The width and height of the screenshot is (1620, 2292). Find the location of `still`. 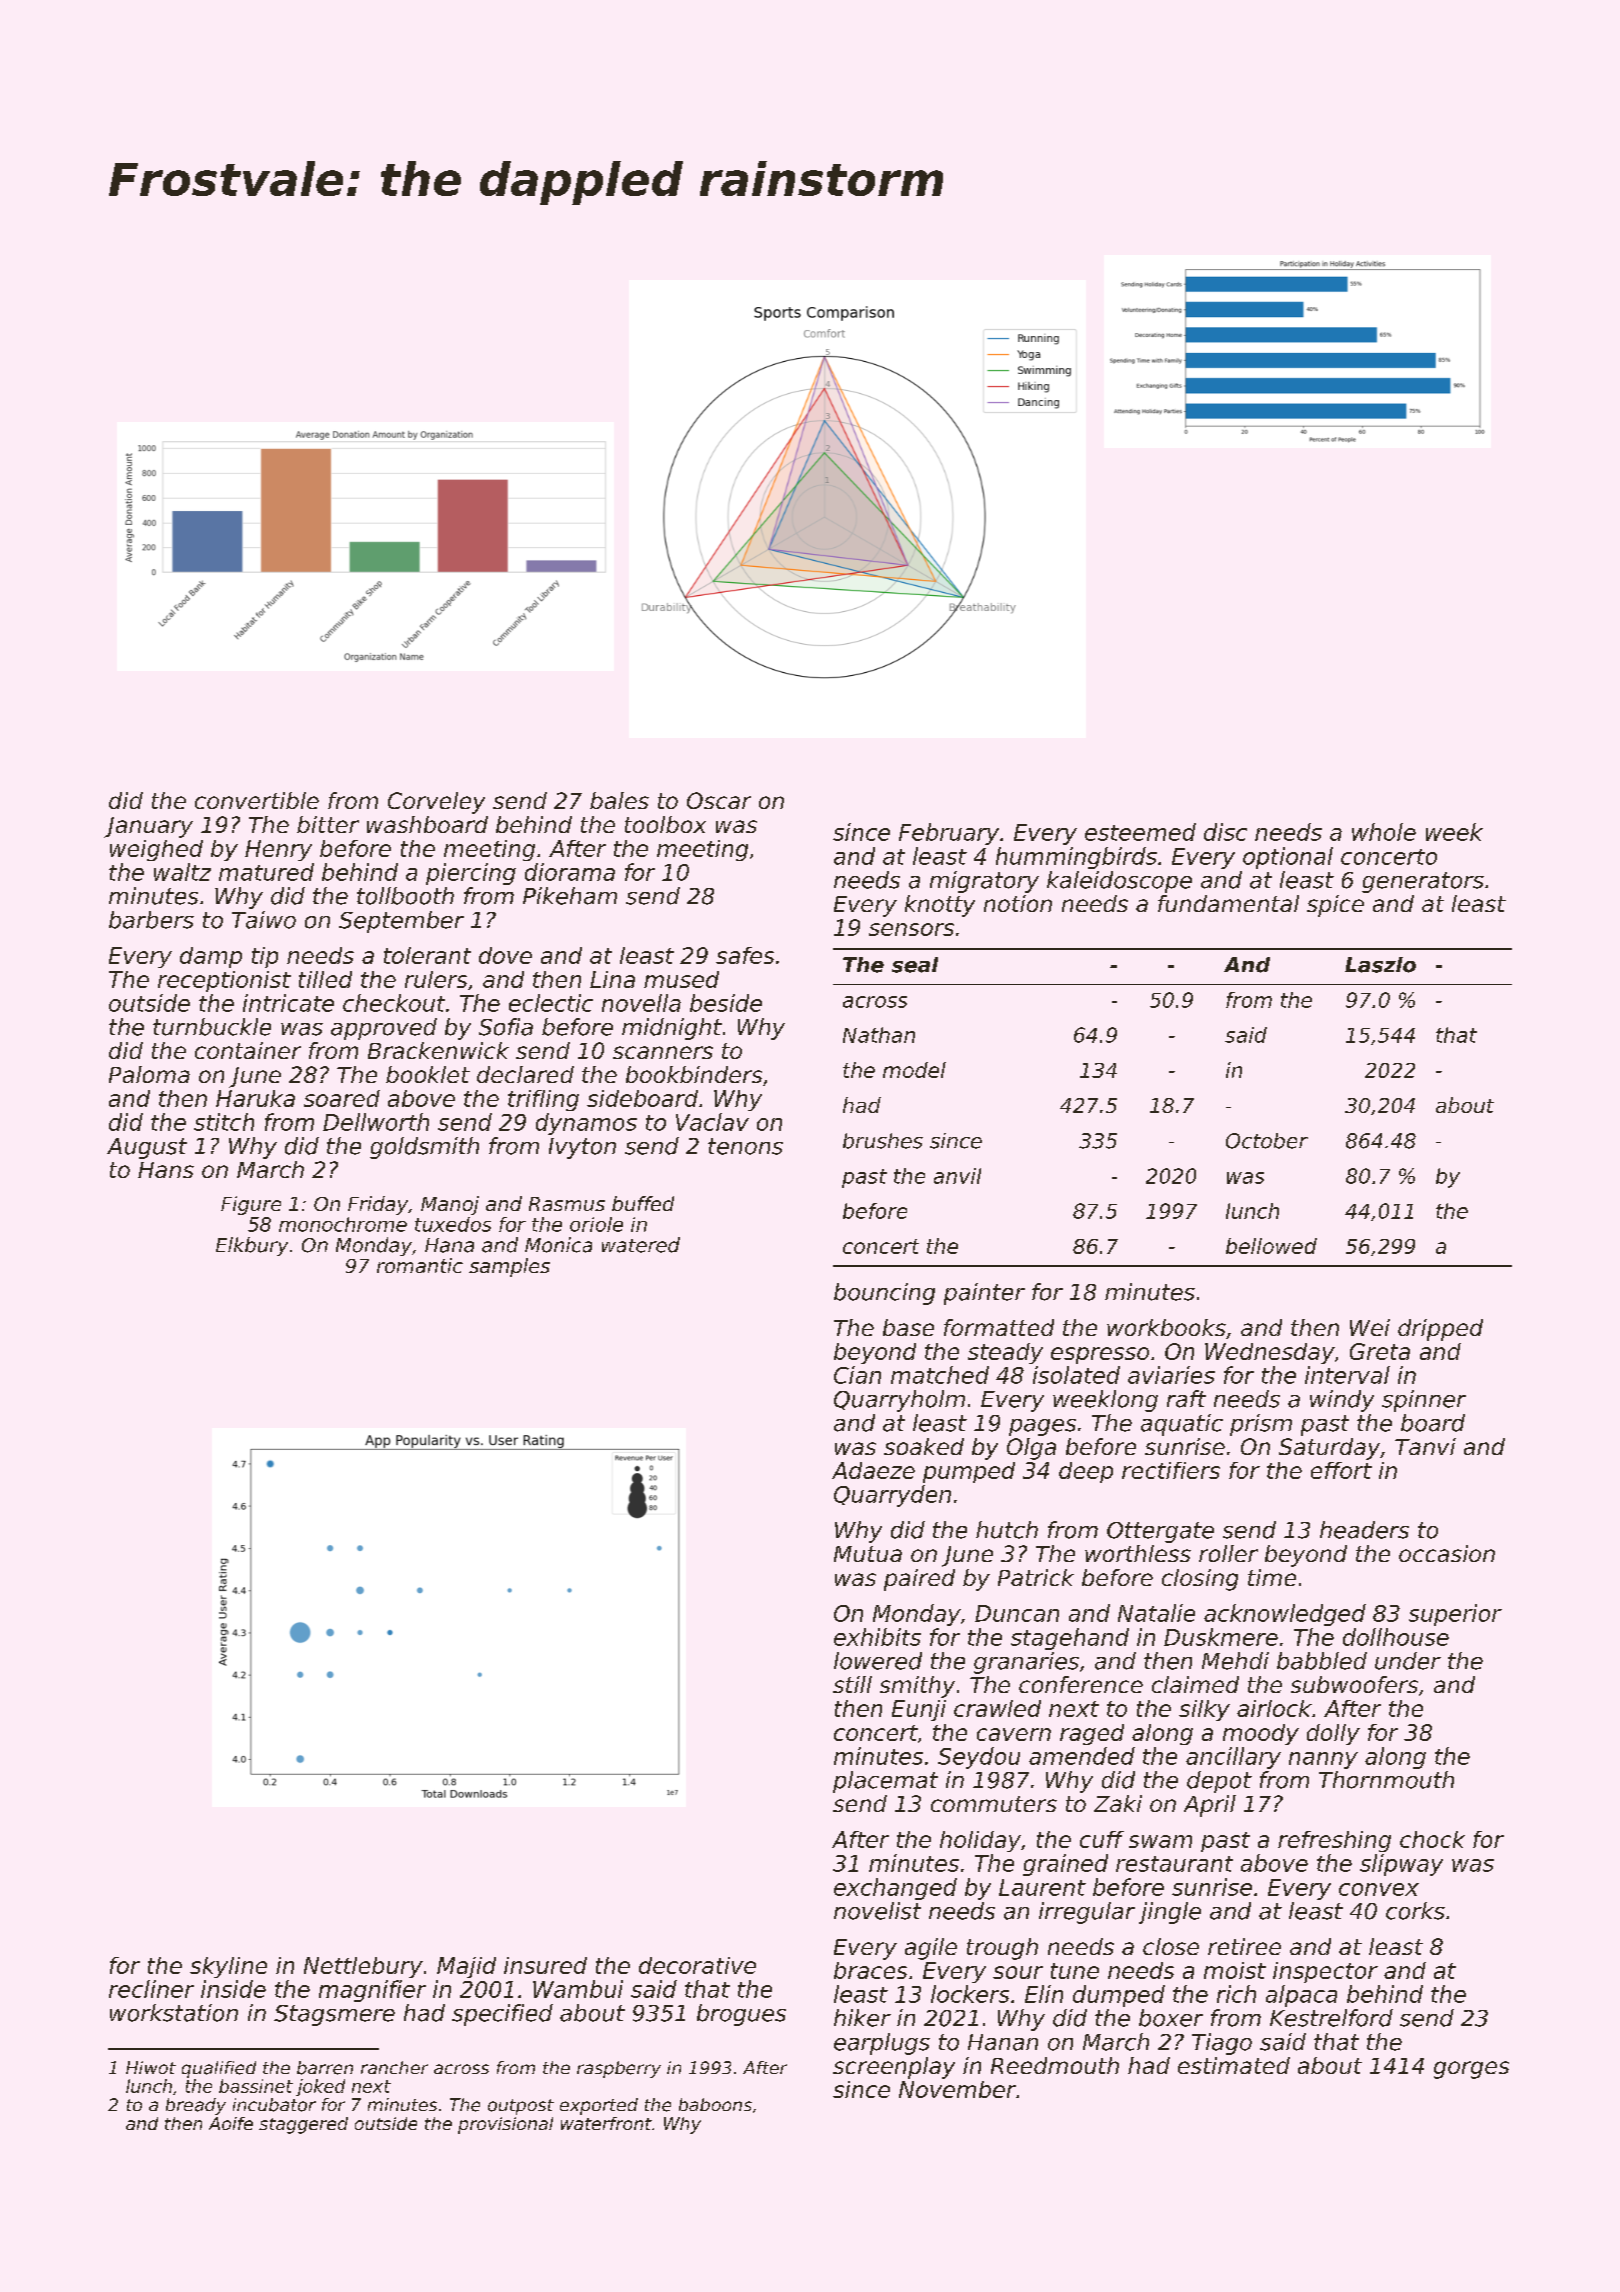

still is located at coordinates (852, 1684).
